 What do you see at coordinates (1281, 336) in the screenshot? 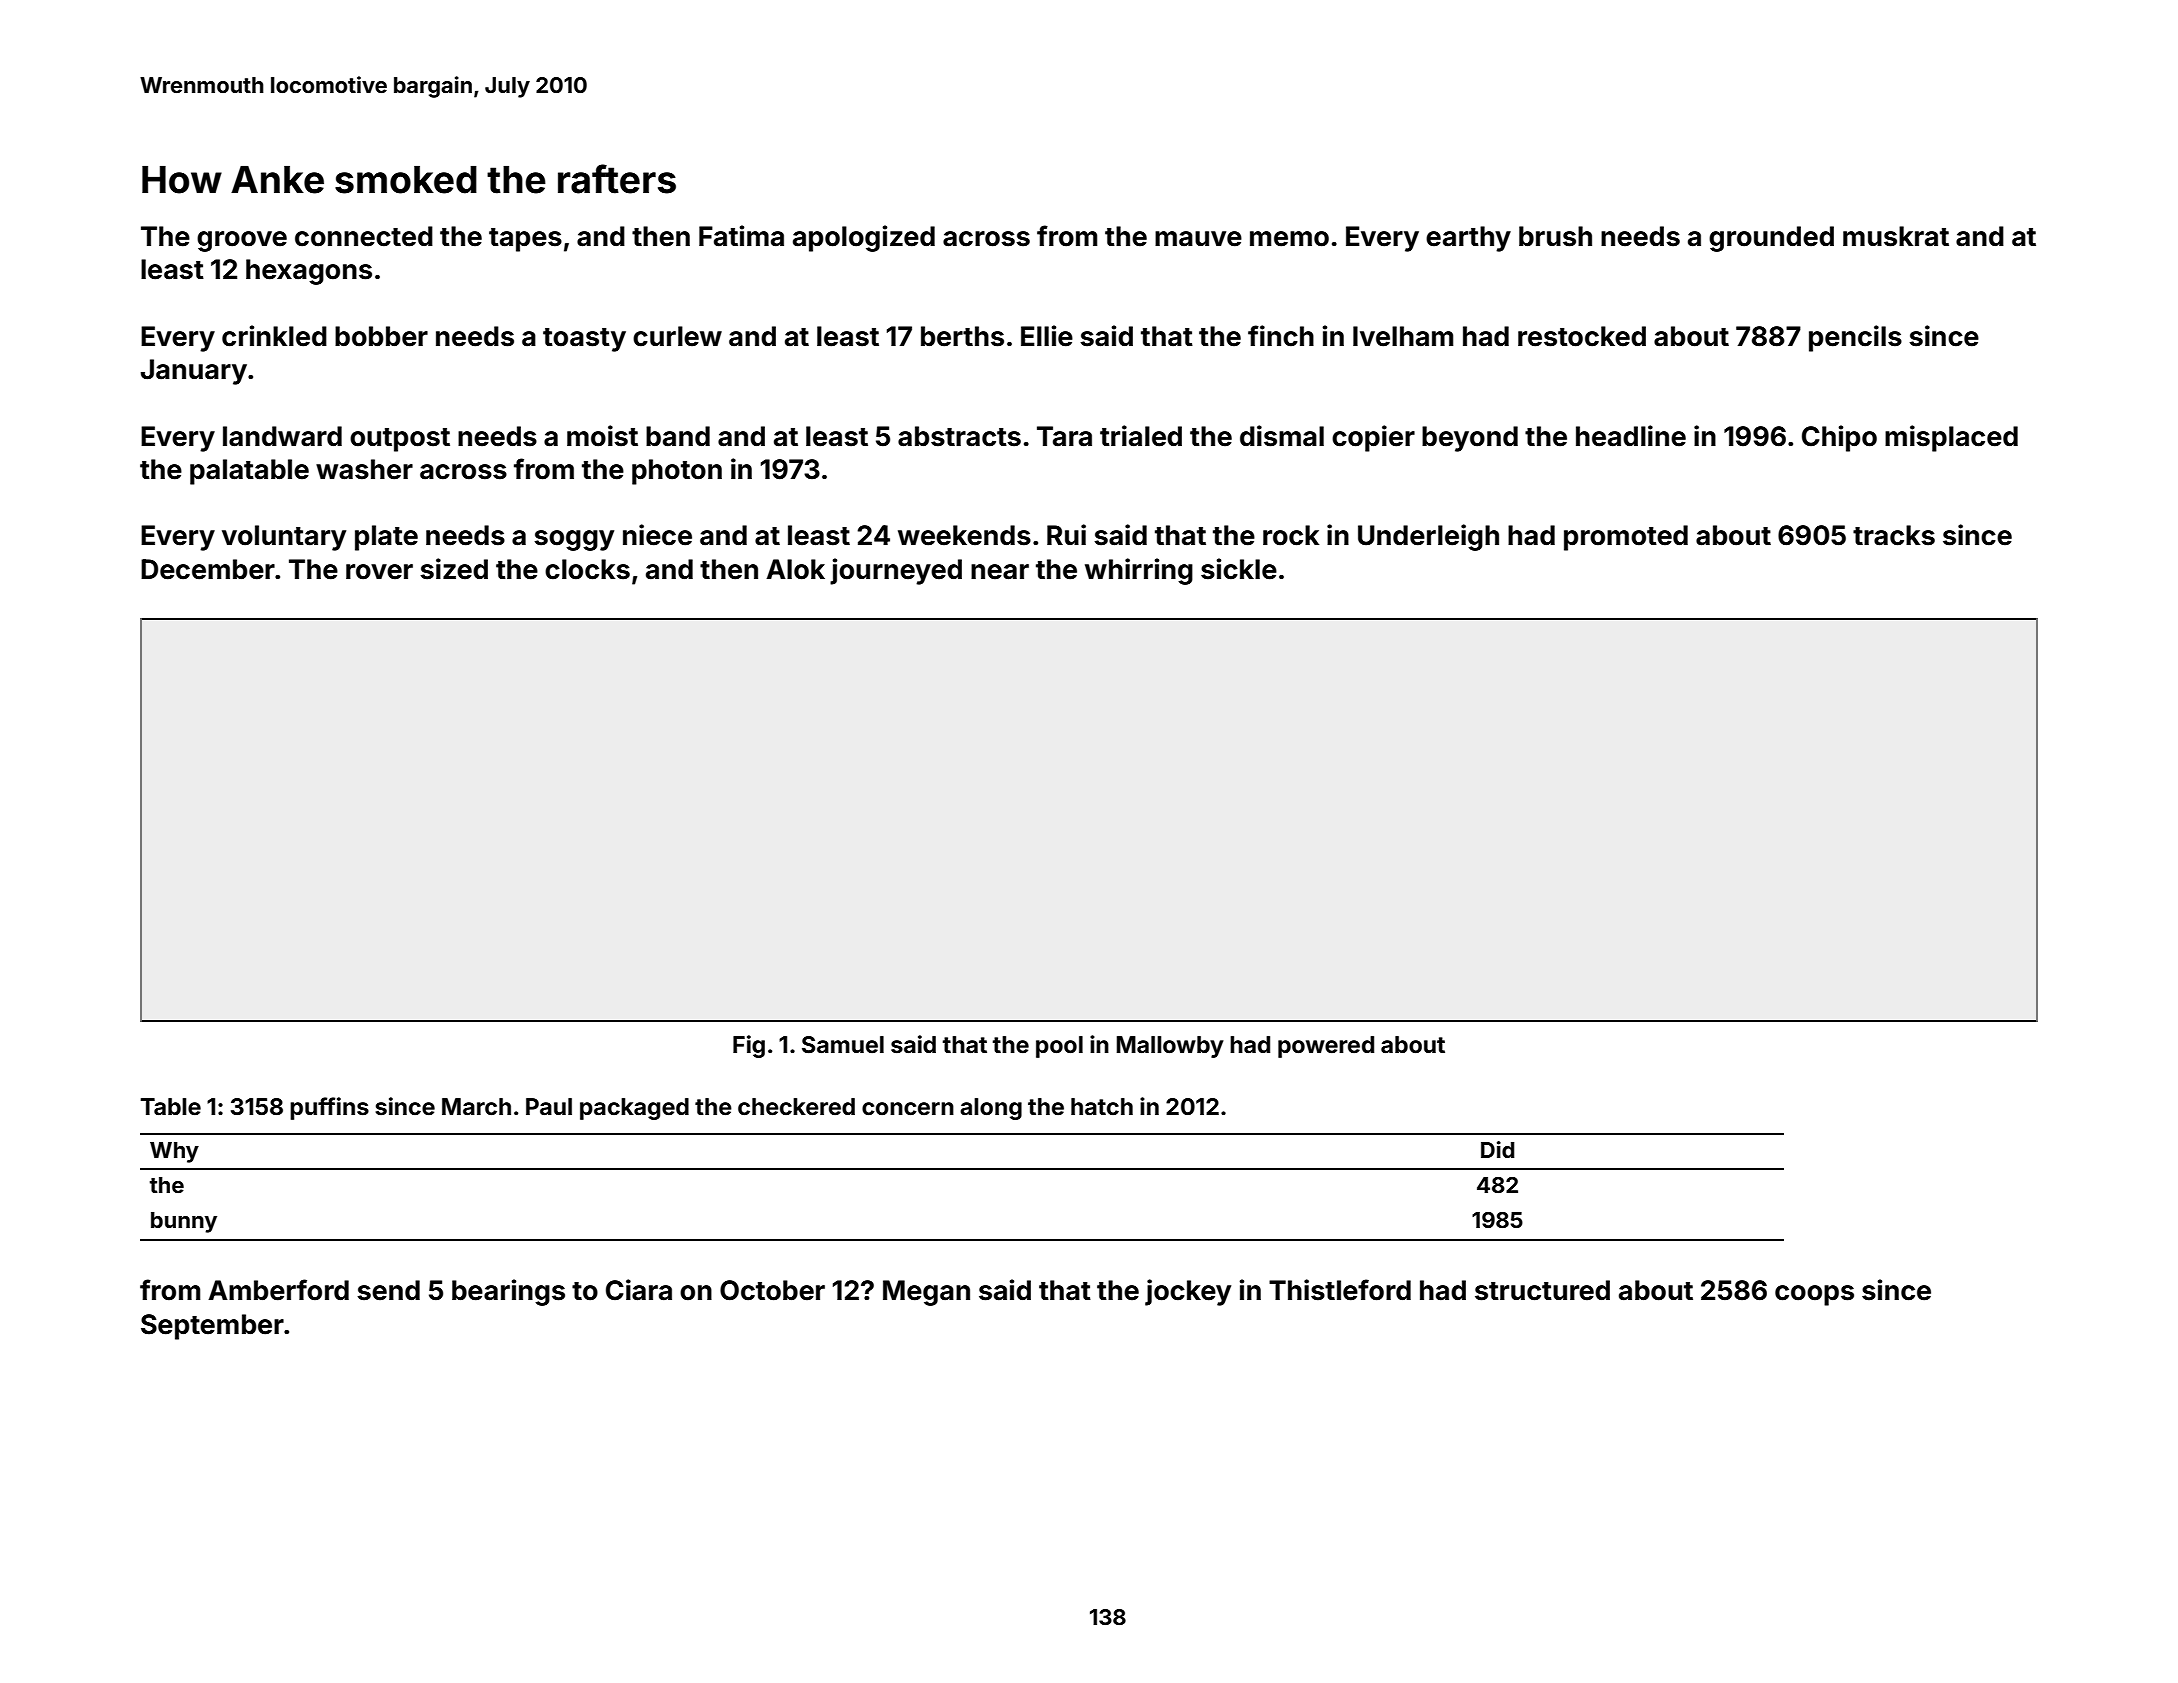
I see `finch` at bounding box center [1281, 336].
